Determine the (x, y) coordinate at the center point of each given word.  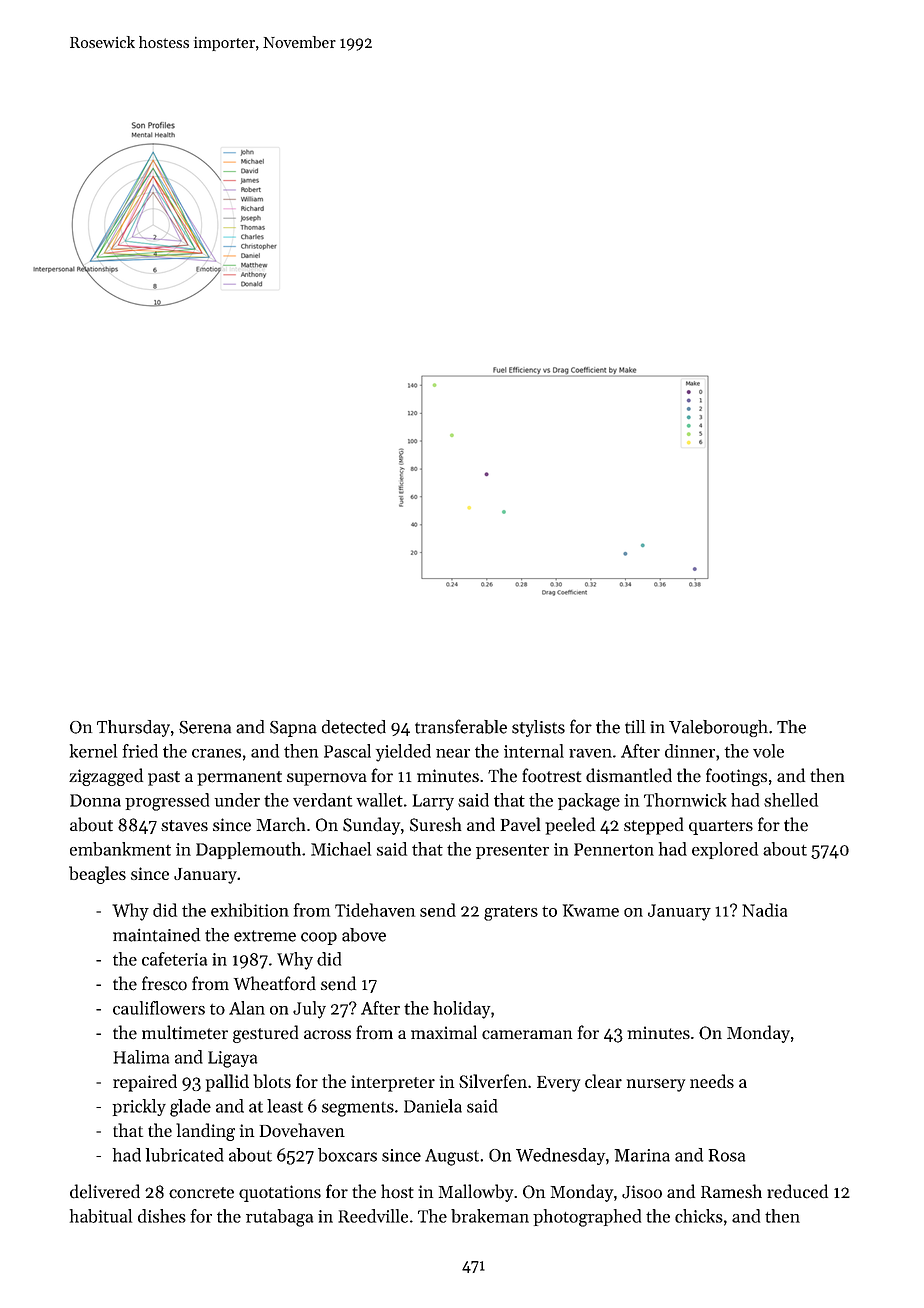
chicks (699, 1216)
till (635, 727)
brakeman (490, 1216)
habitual (101, 1216)
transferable (461, 726)
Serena (205, 727)
